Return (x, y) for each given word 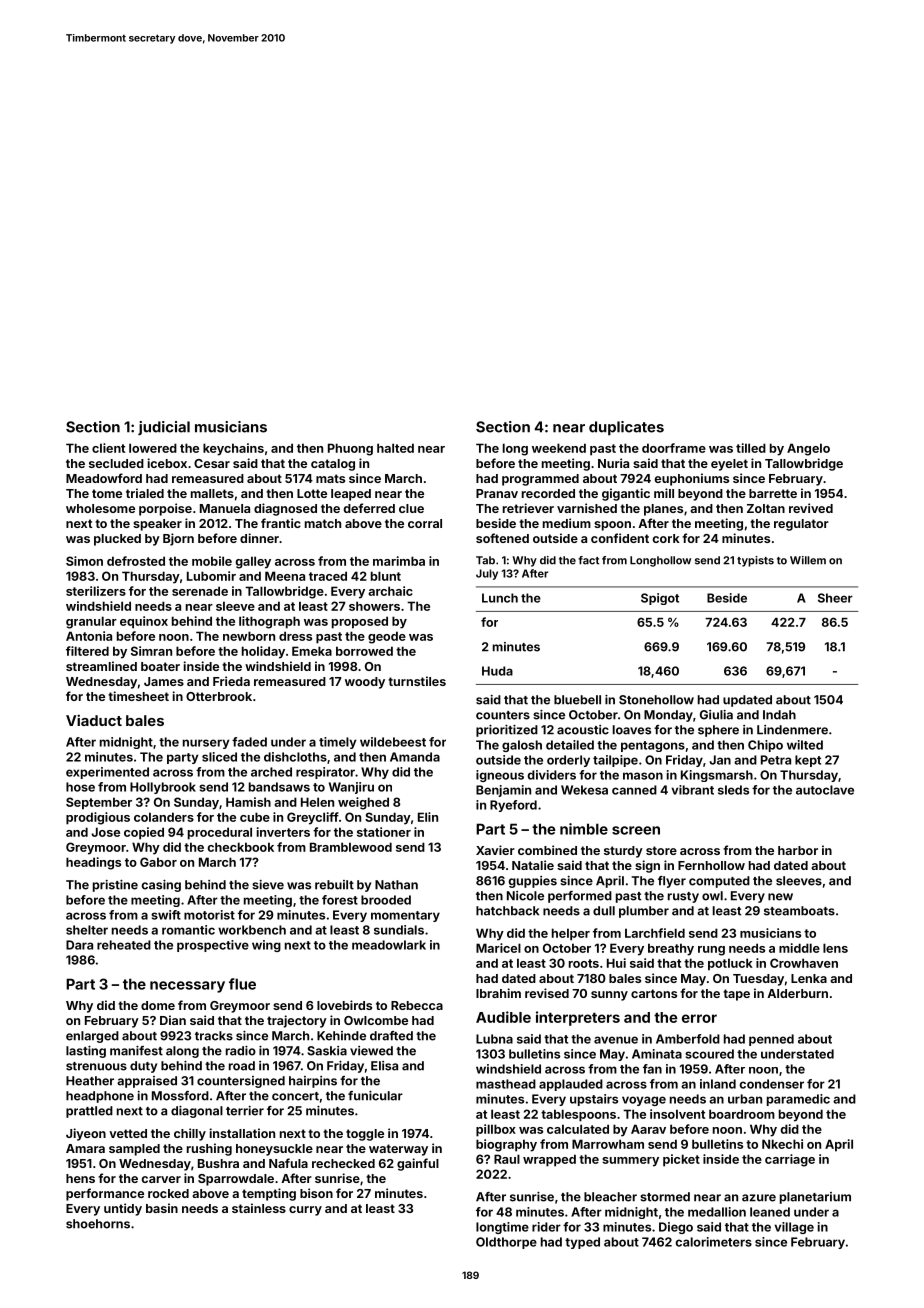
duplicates (626, 428)
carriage (790, 1160)
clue (411, 508)
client (108, 448)
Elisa (384, 1066)
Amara (85, 1148)
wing (266, 946)
